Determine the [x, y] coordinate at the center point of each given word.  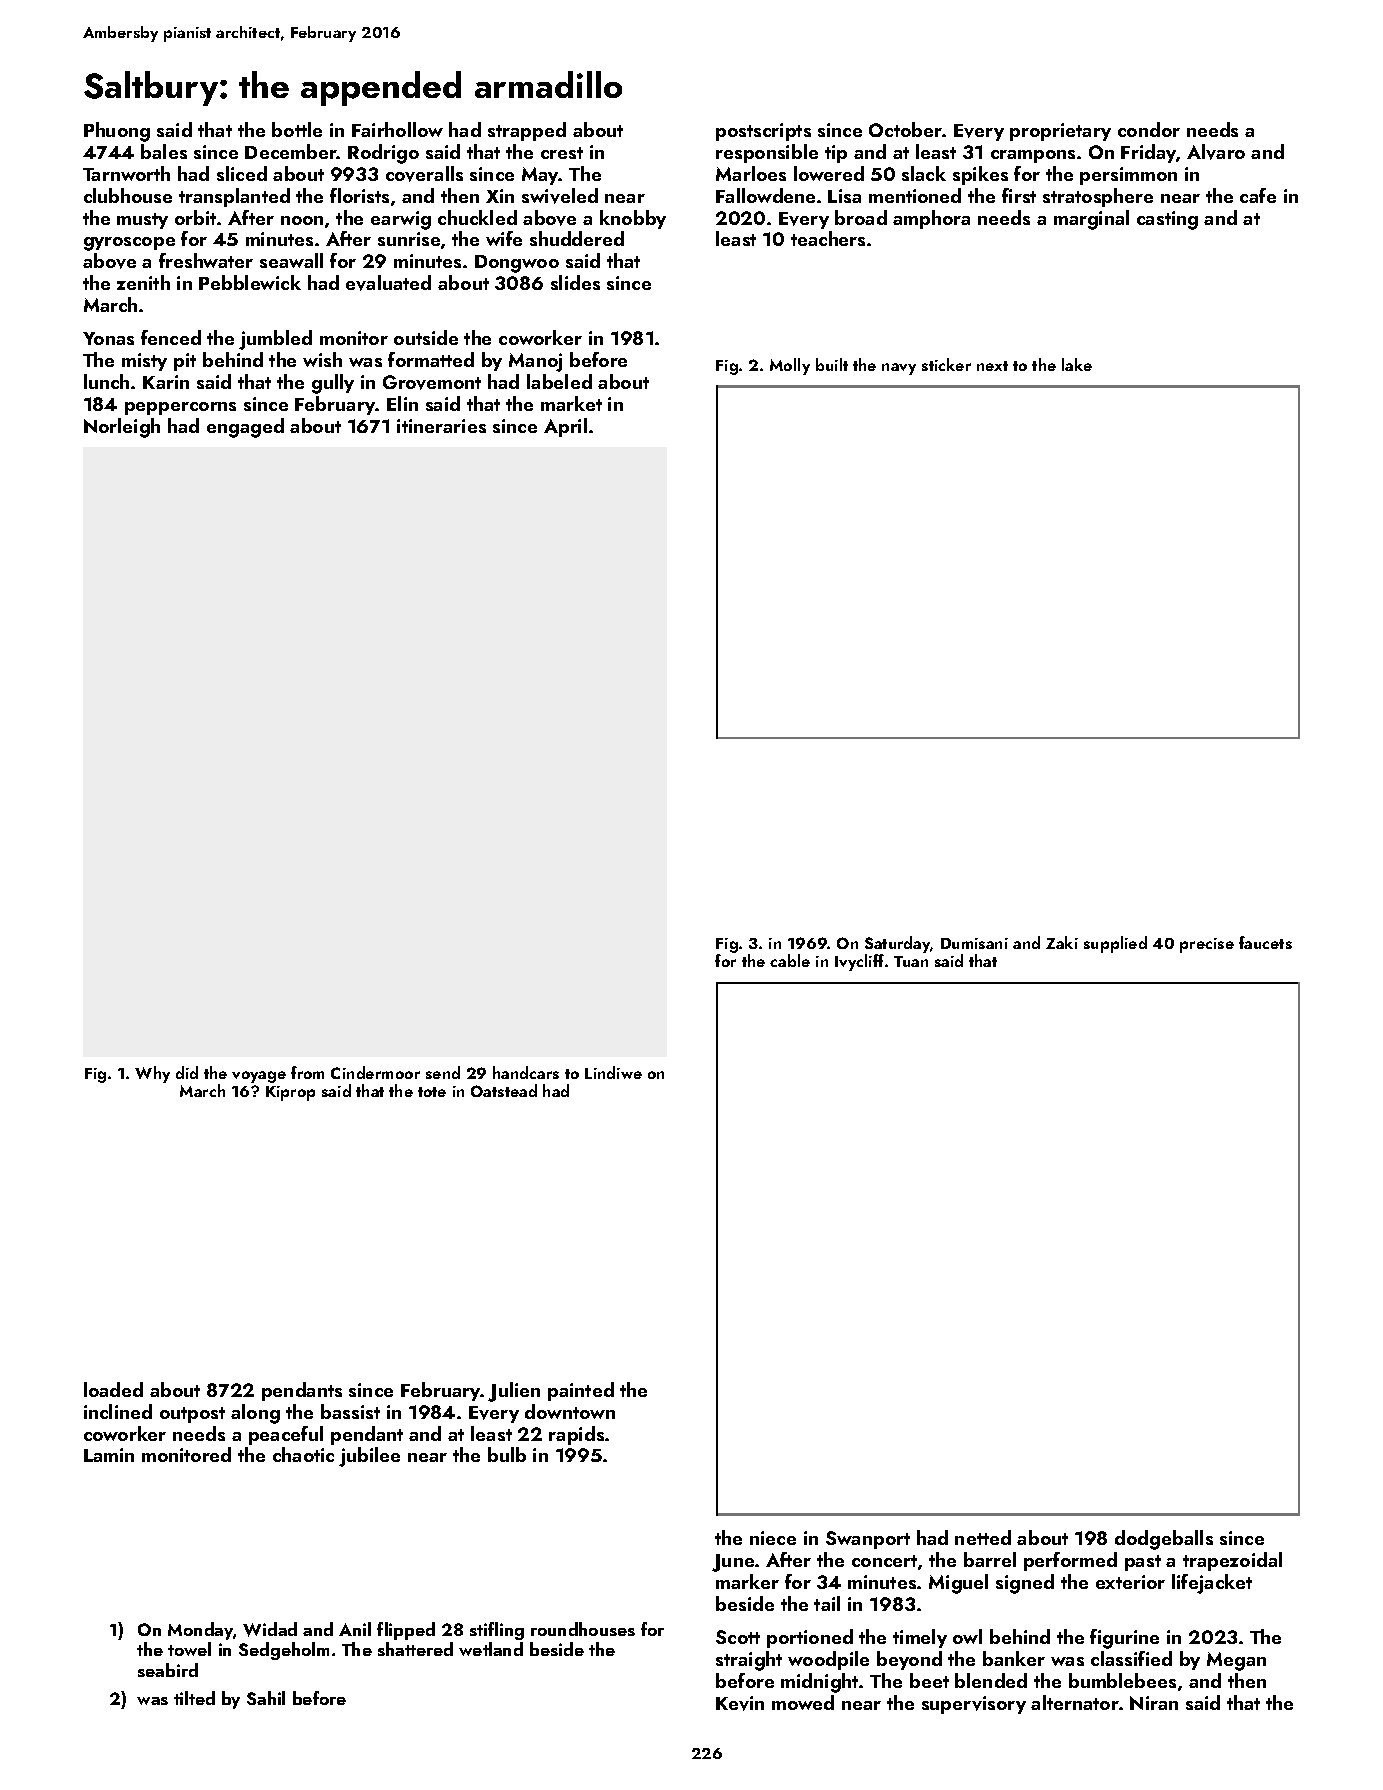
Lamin [109, 1455]
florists [359, 195]
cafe [1258, 195]
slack [924, 173]
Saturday [898, 944]
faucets [1265, 942]
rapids [576, 1435]
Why [152, 1074]
